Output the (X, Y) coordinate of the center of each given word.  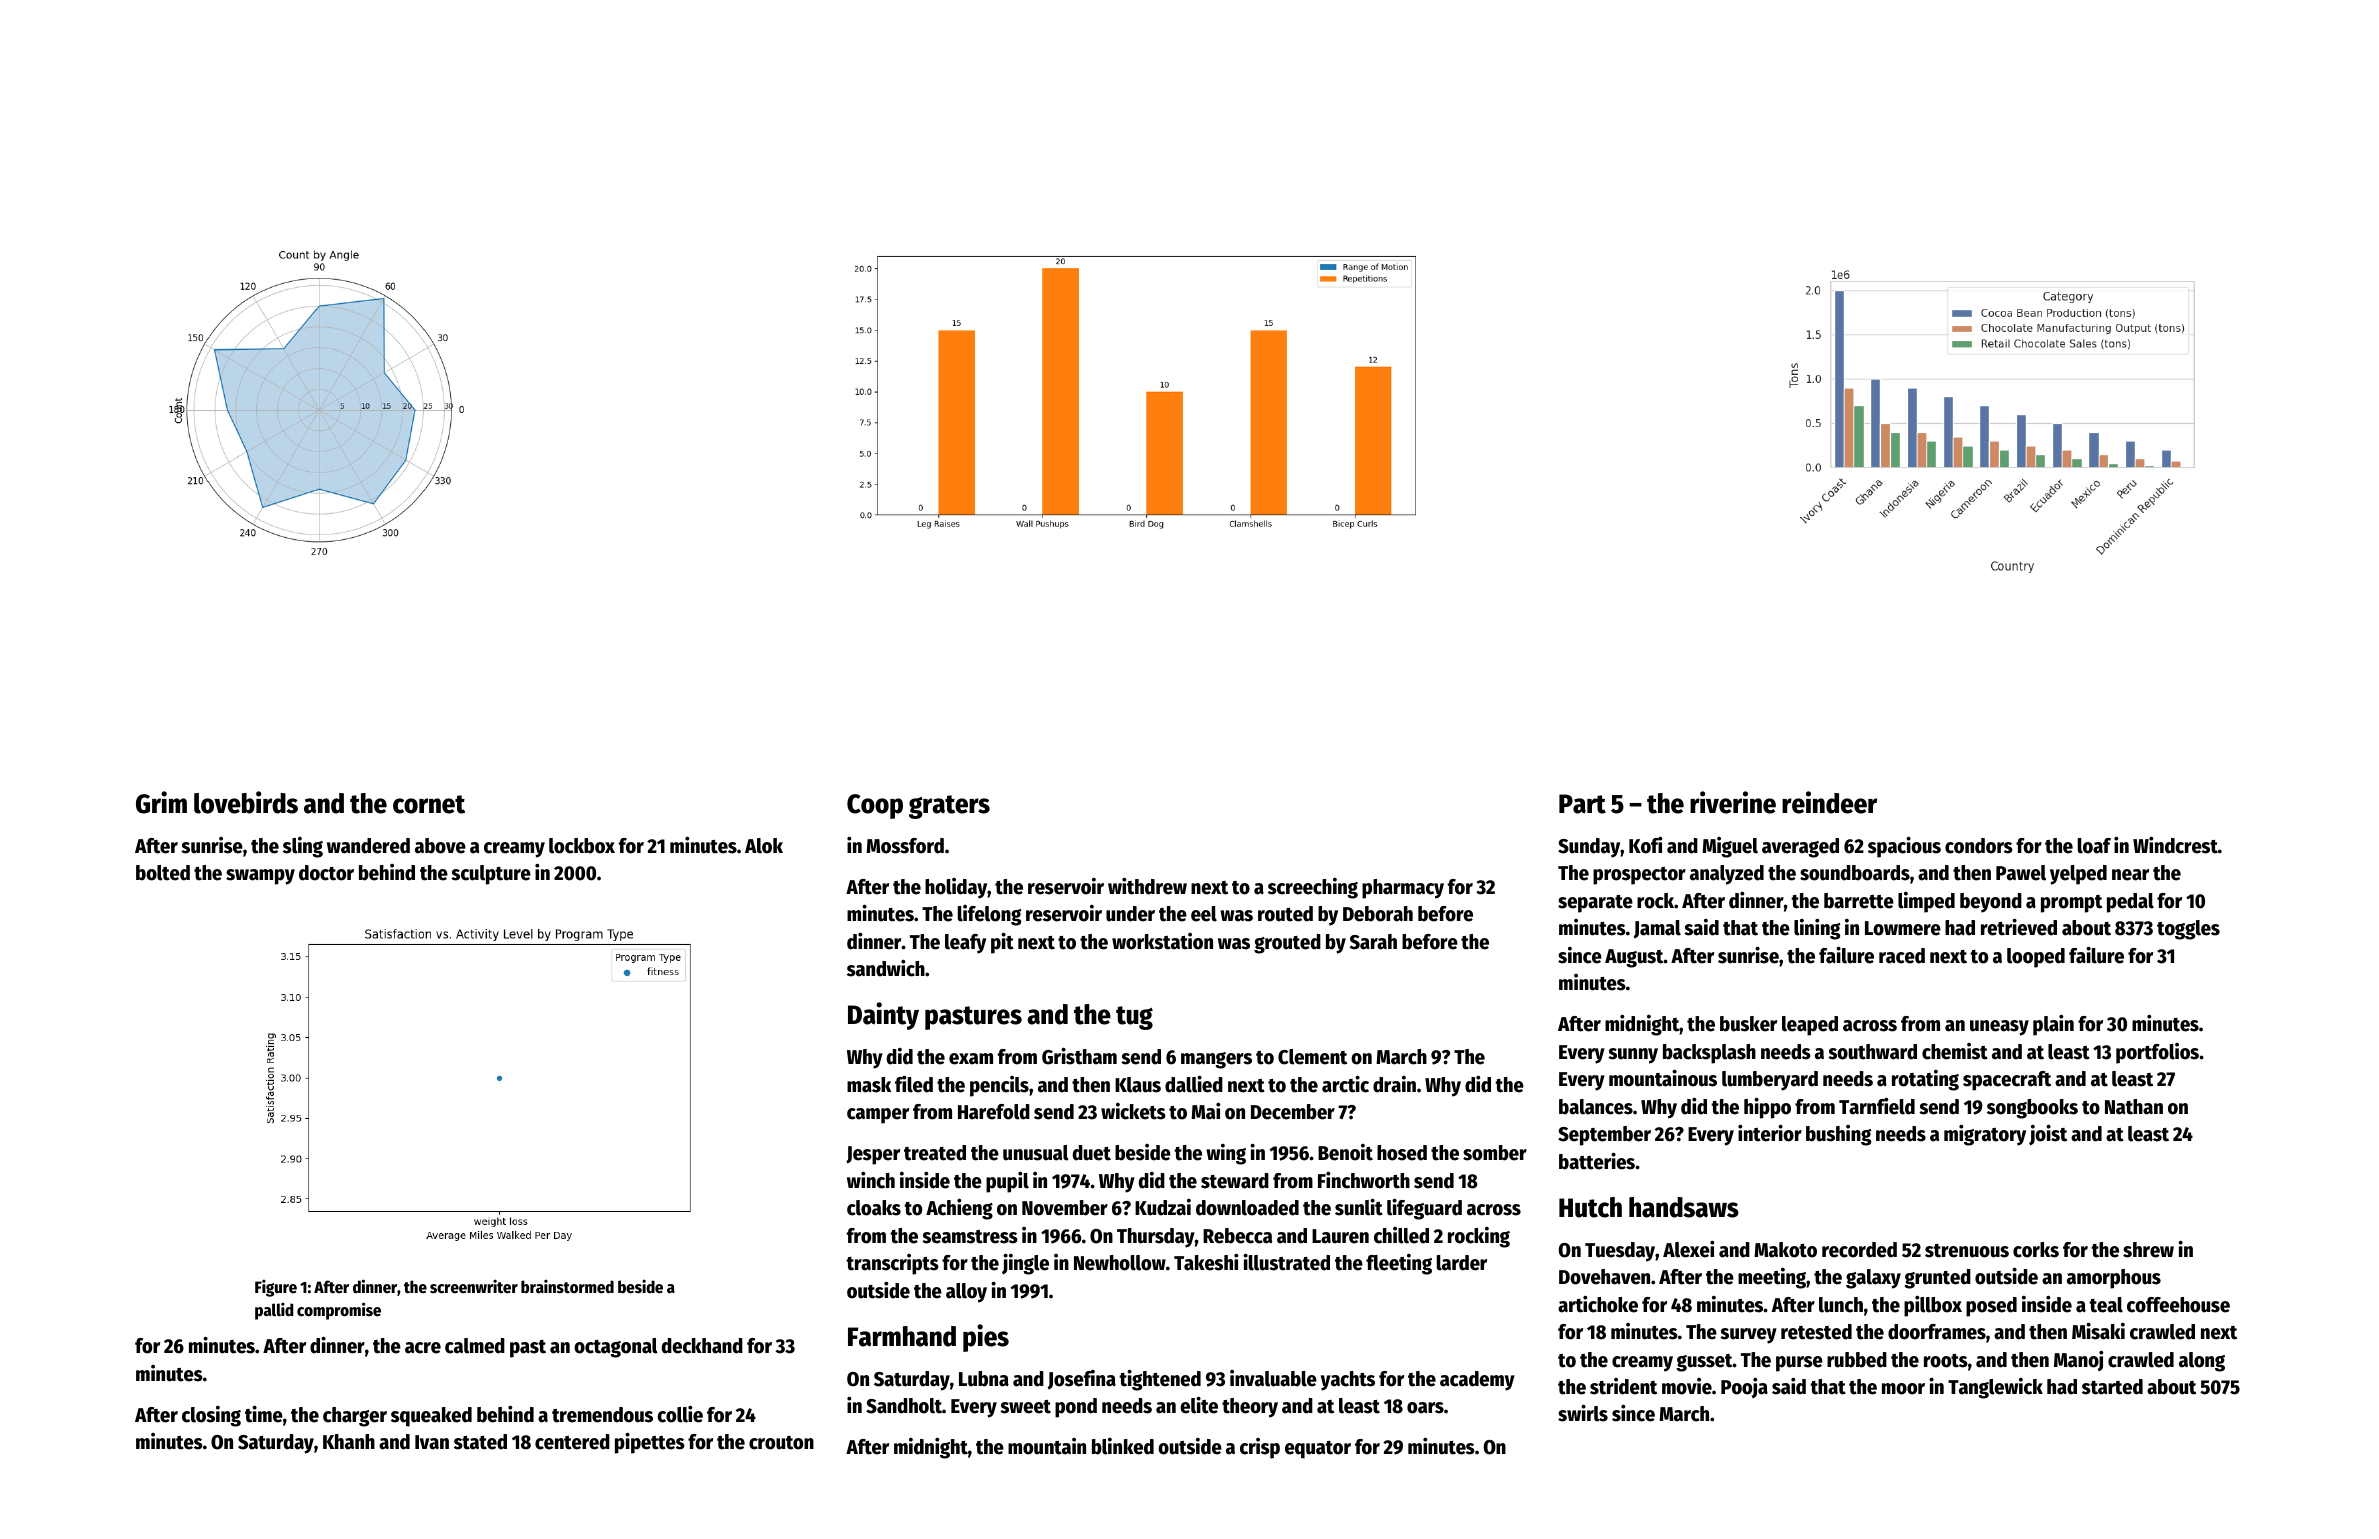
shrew (2148, 1250)
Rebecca (1237, 1236)
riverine (1733, 802)
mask (869, 1085)
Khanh (349, 1442)
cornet (429, 804)
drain (1394, 1084)
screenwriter (474, 1286)
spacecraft (2007, 1081)
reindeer (1829, 802)
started (2112, 1387)
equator (1318, 1450)
